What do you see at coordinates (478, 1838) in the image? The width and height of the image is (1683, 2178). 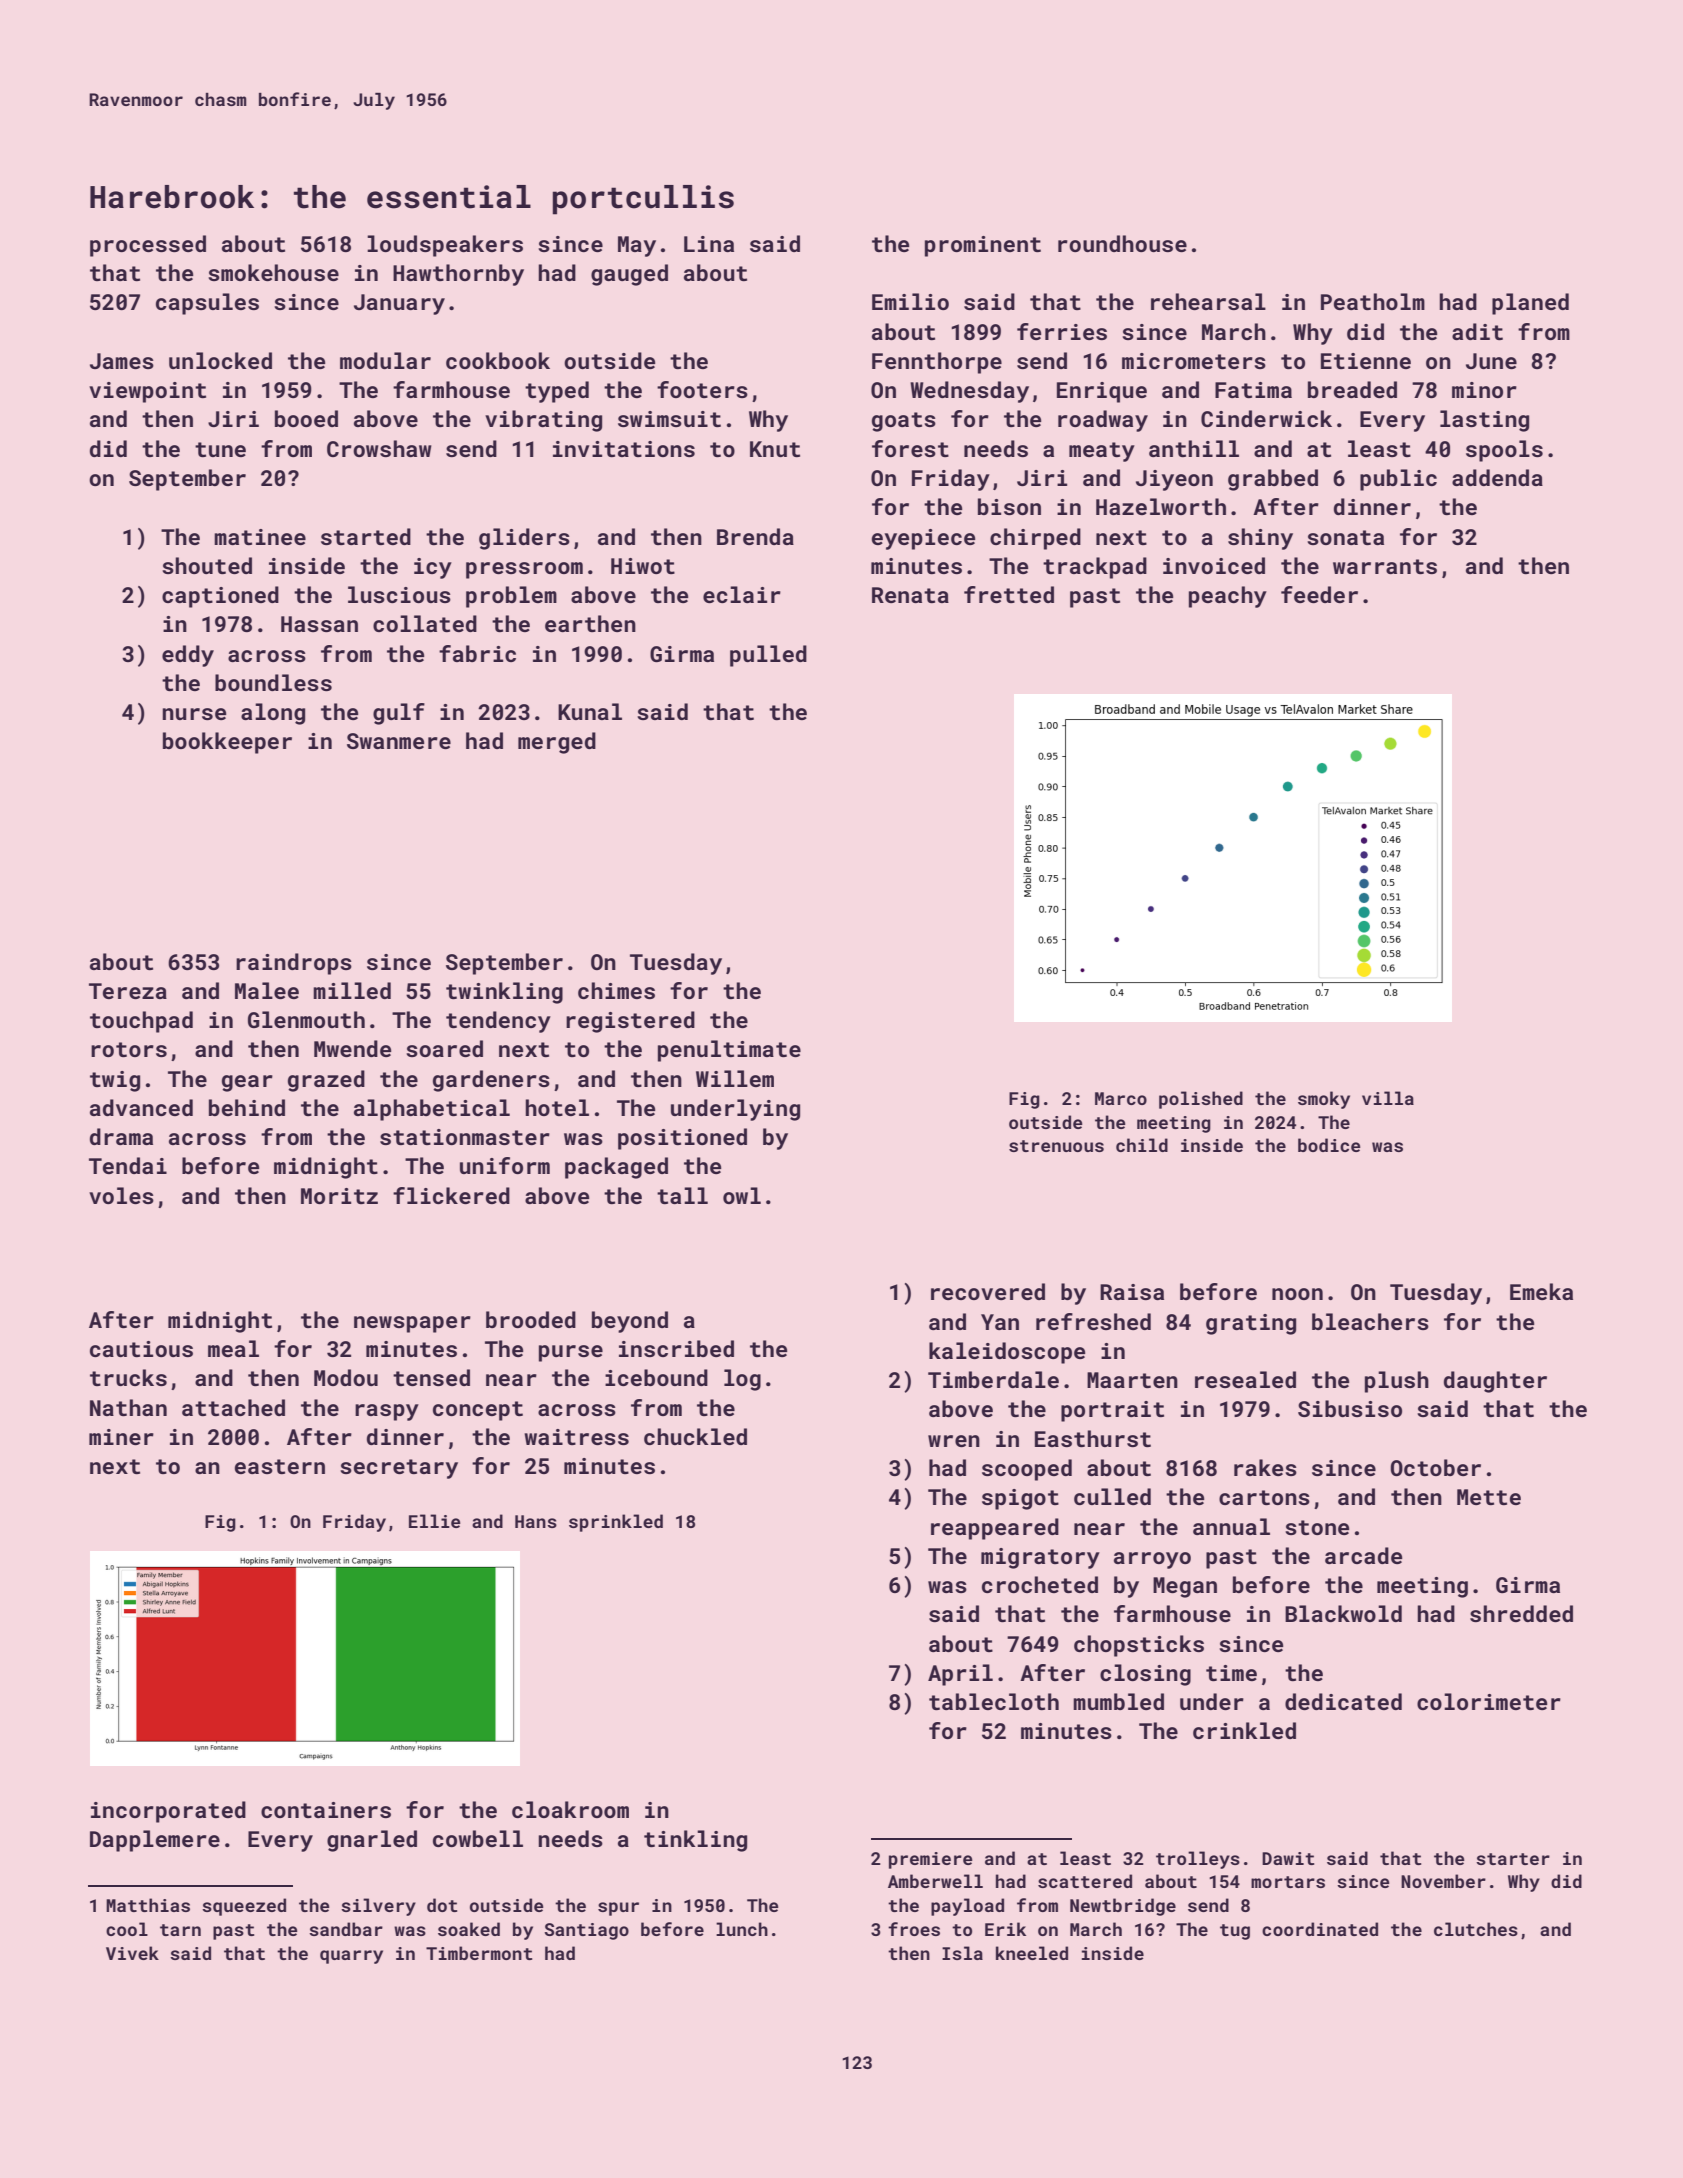 I see `cowbell` at bounding box center [478, 1838].
